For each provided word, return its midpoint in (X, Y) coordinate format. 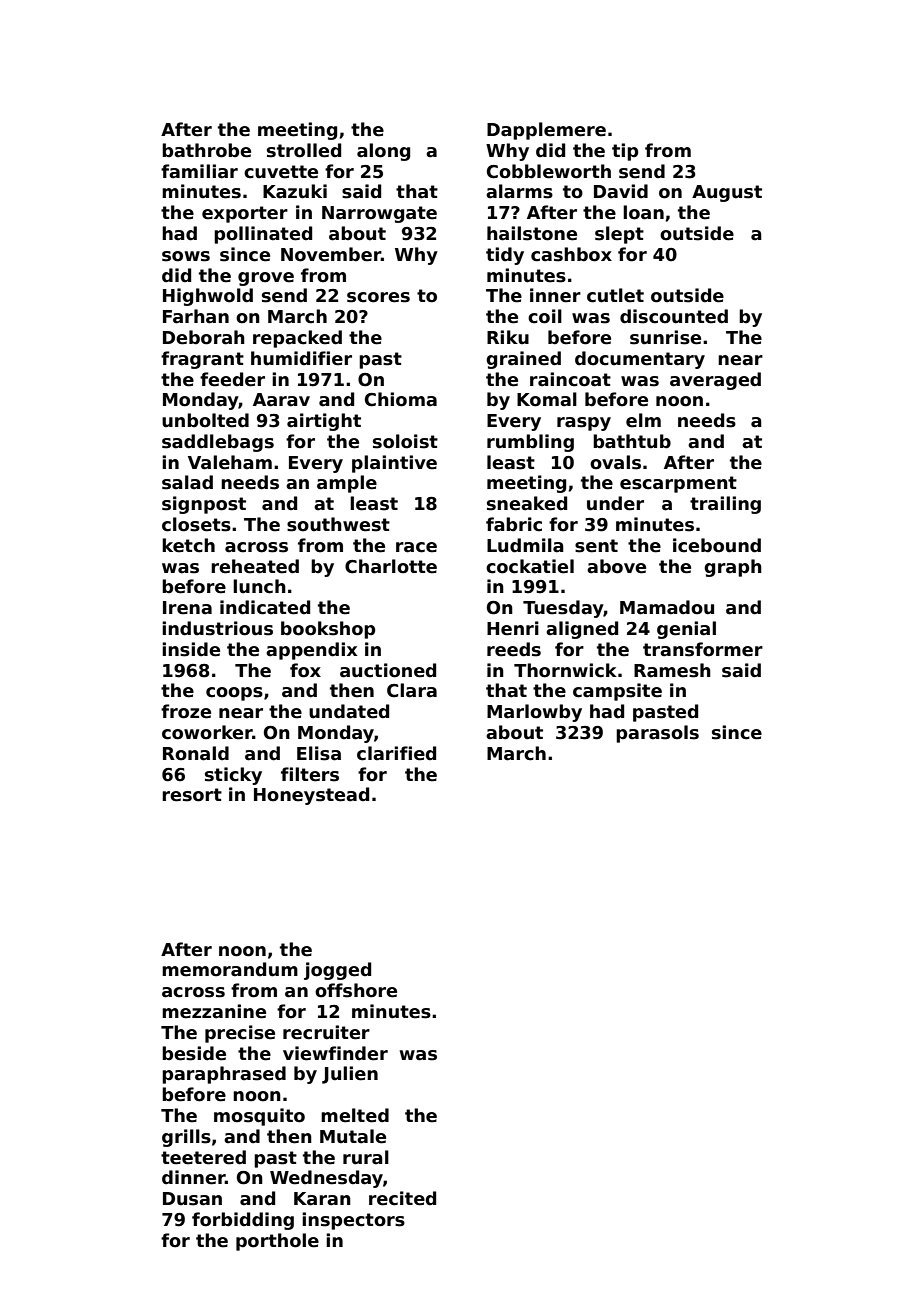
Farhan (196, 316)
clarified (396, 753)
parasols (657, 734)
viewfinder (335, 1053)
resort (192, 795)
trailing (725, 505)
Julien (350, 1075)
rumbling (530, 443)
